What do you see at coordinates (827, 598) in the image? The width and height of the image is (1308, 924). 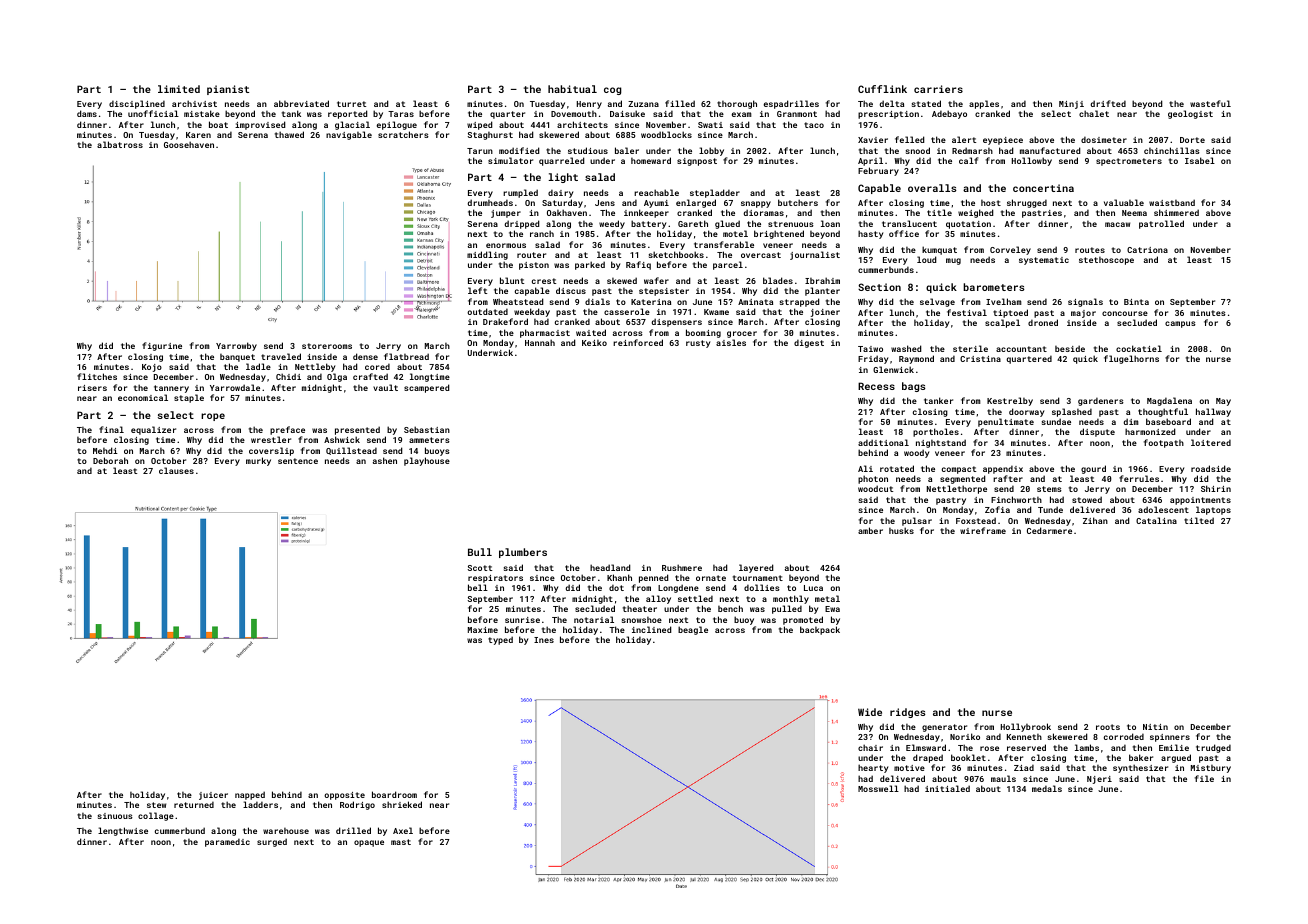 I see `metal` at bounding box center [827, 598].
